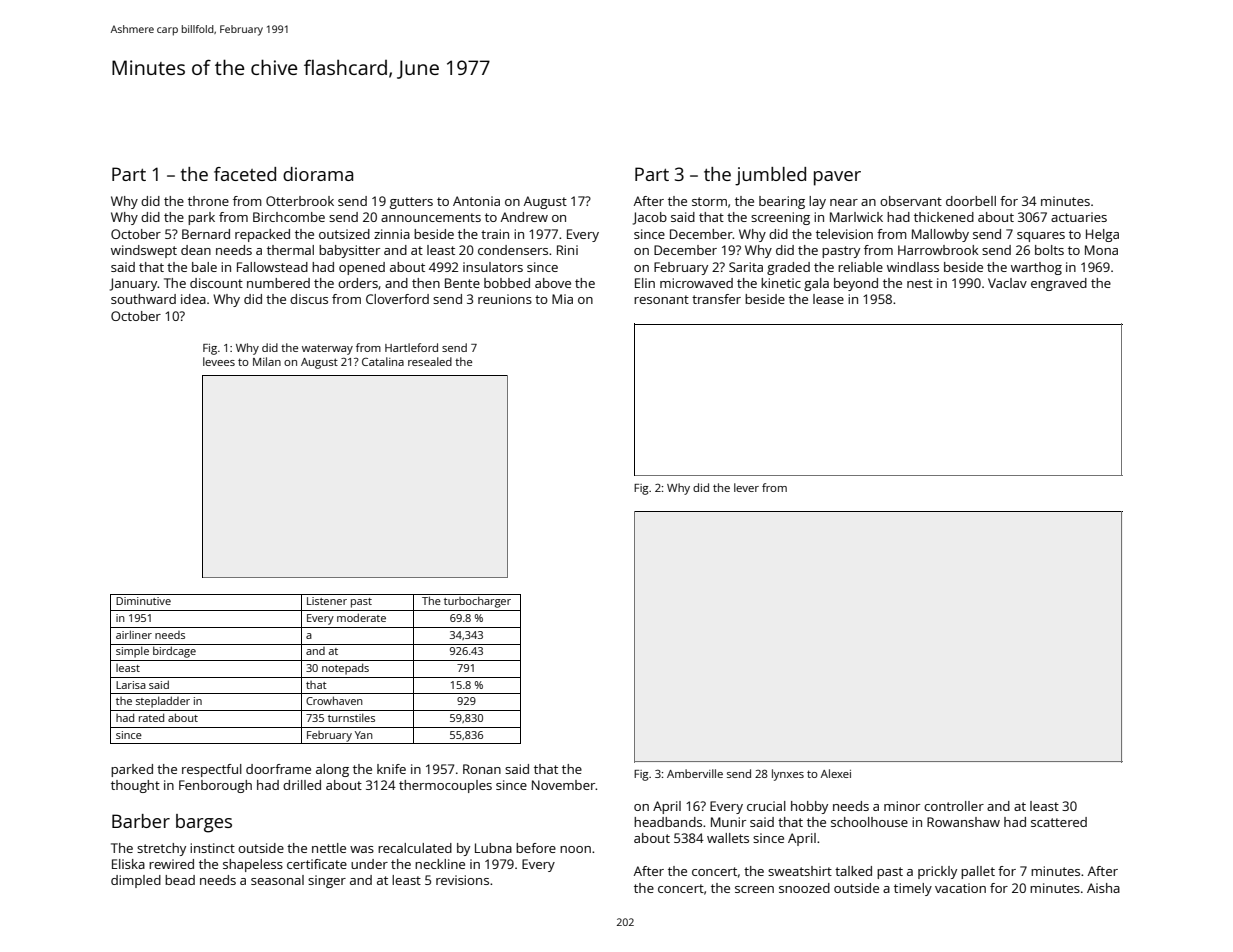 The width and height of the document is (1233, 952). Describe the element at coordinates (383, 361) in the document. I see `Catalina` at that location.
